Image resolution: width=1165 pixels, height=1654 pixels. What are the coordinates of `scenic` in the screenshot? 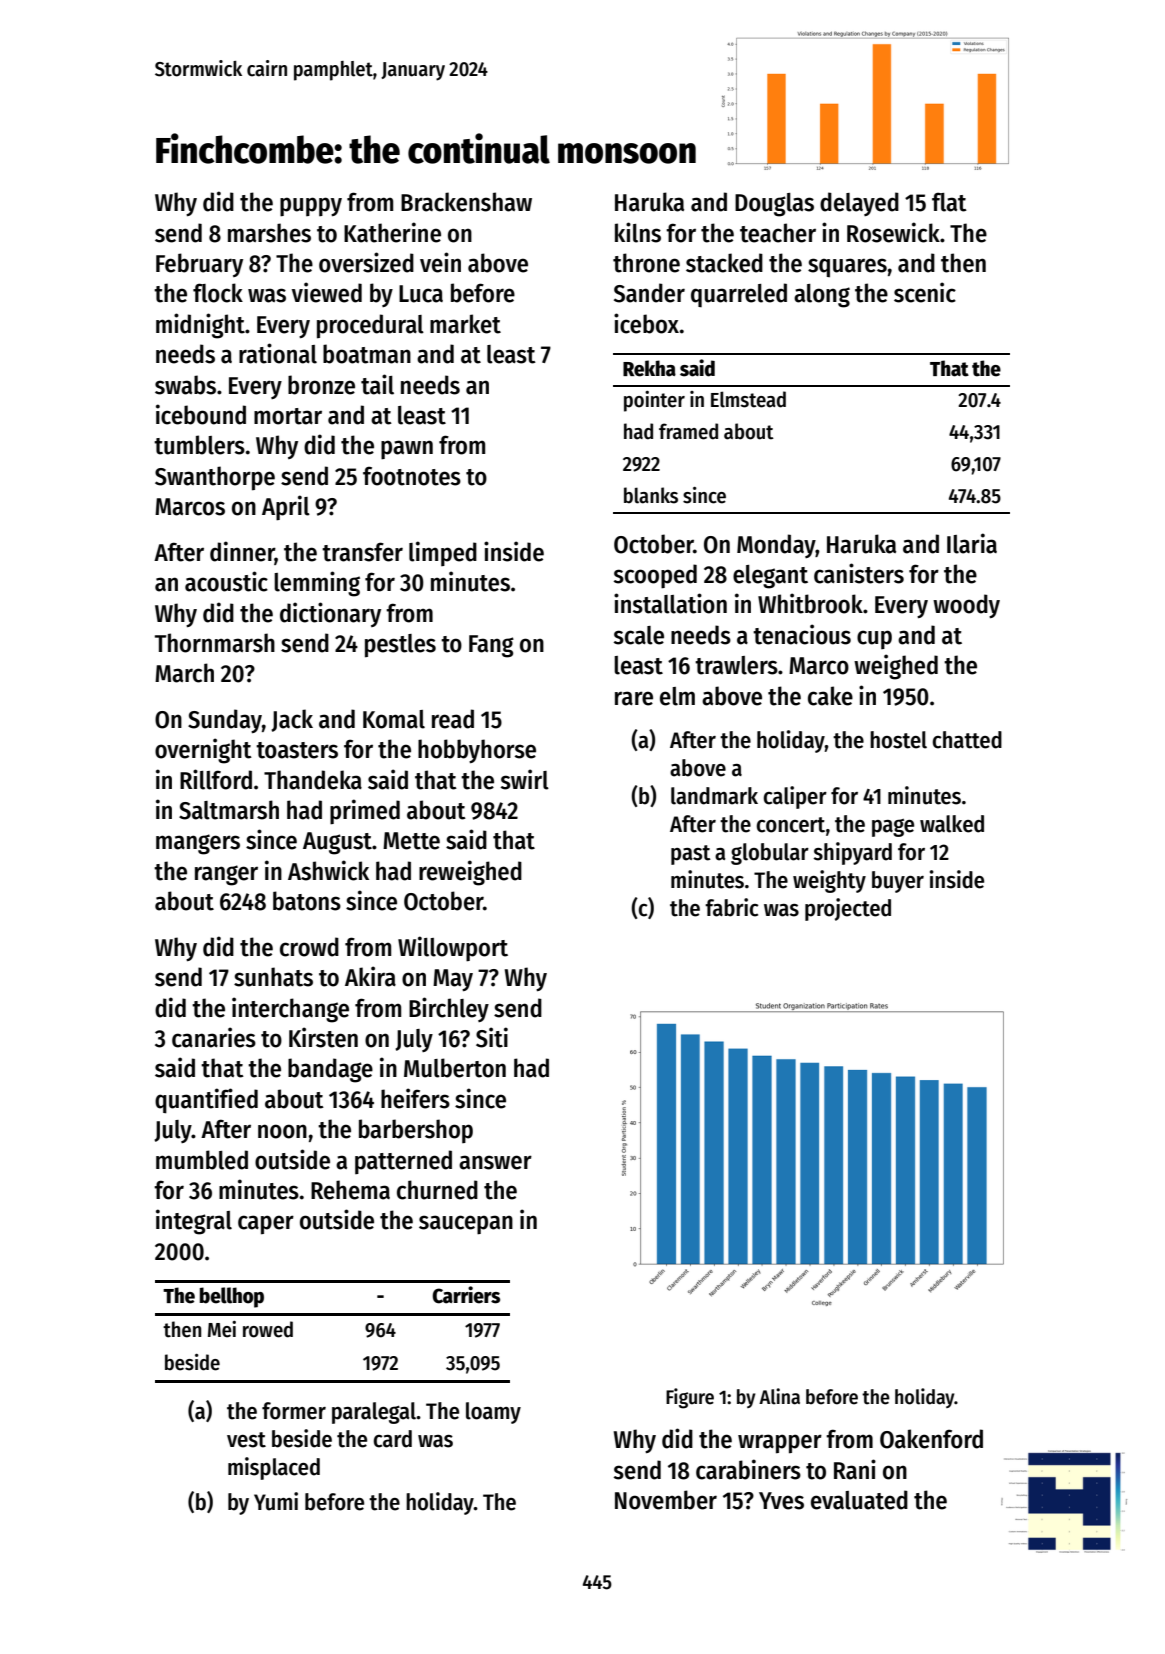 It's located at (925, 292).
